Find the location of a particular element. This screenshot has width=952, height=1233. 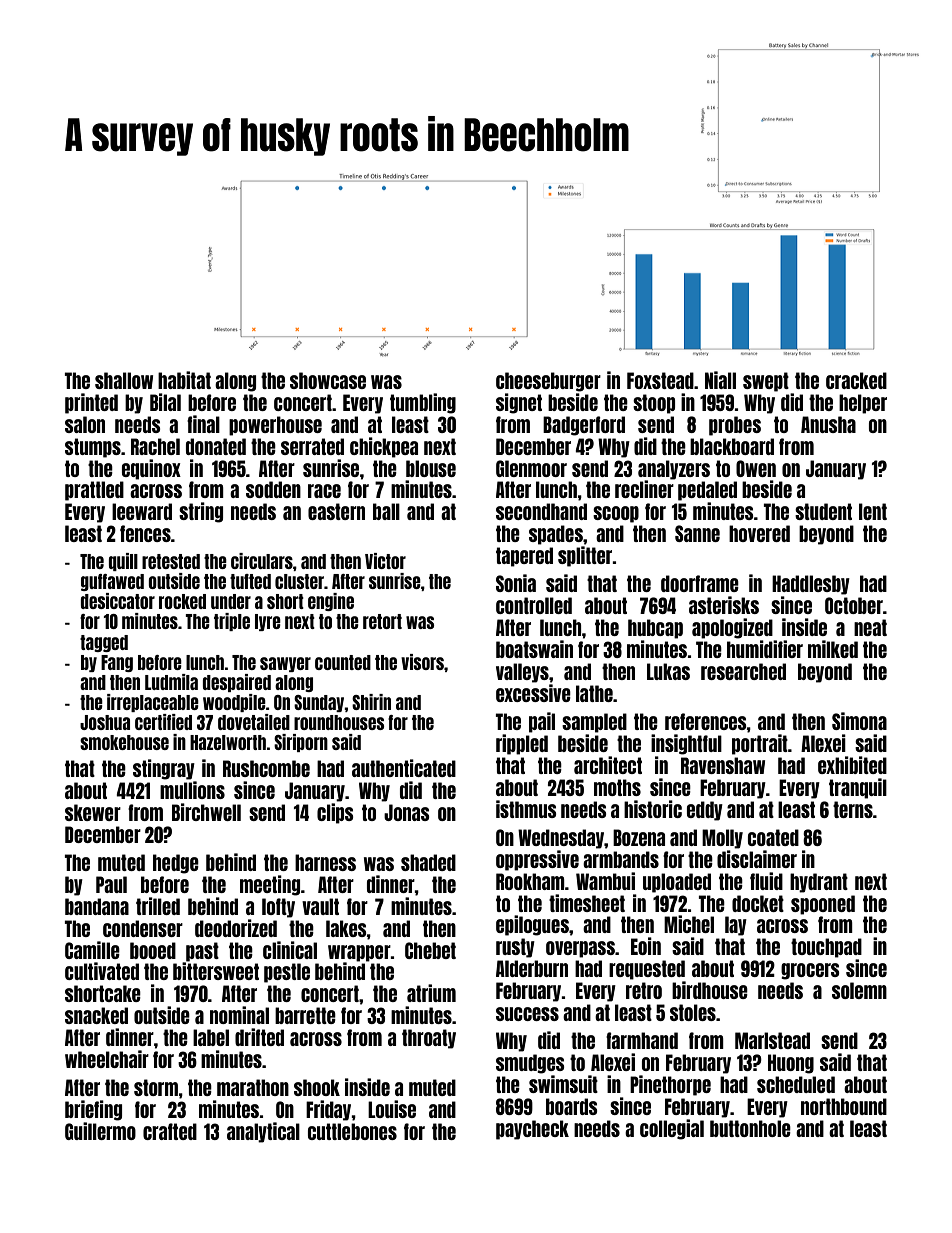

Jonas is located at coordinates (407, 812).
